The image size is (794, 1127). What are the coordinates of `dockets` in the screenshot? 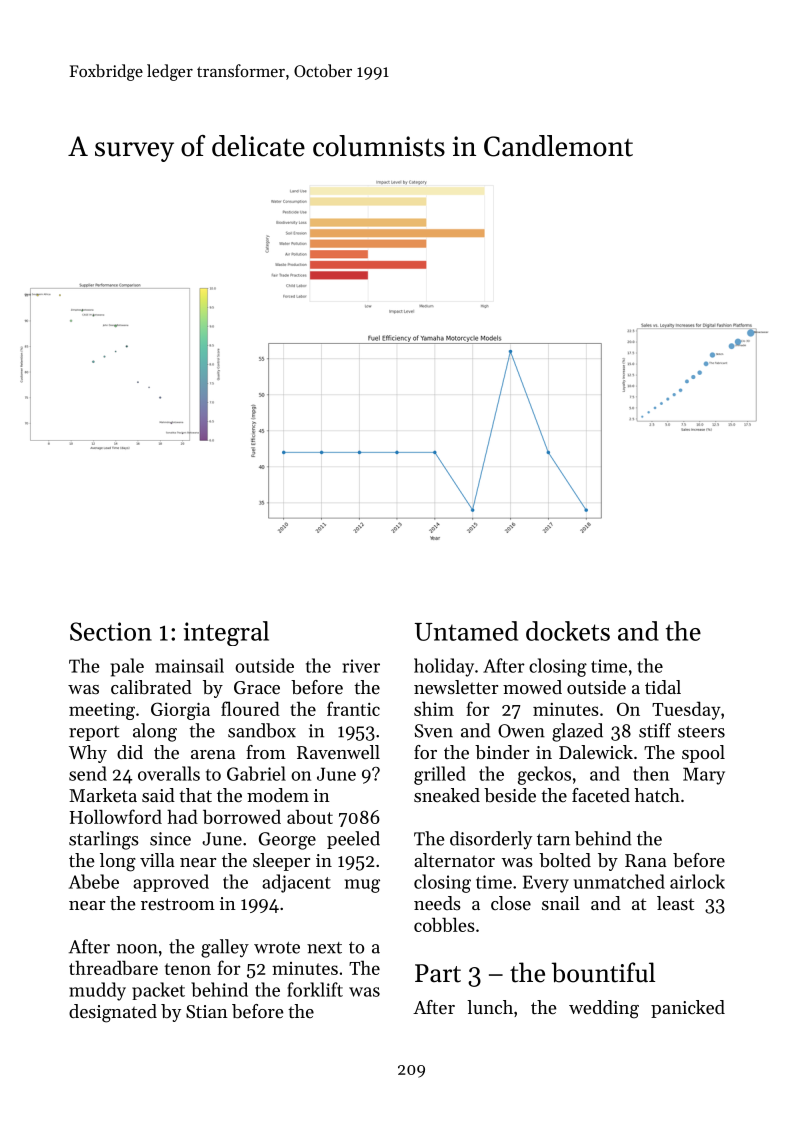 It's located at (568, 631).
